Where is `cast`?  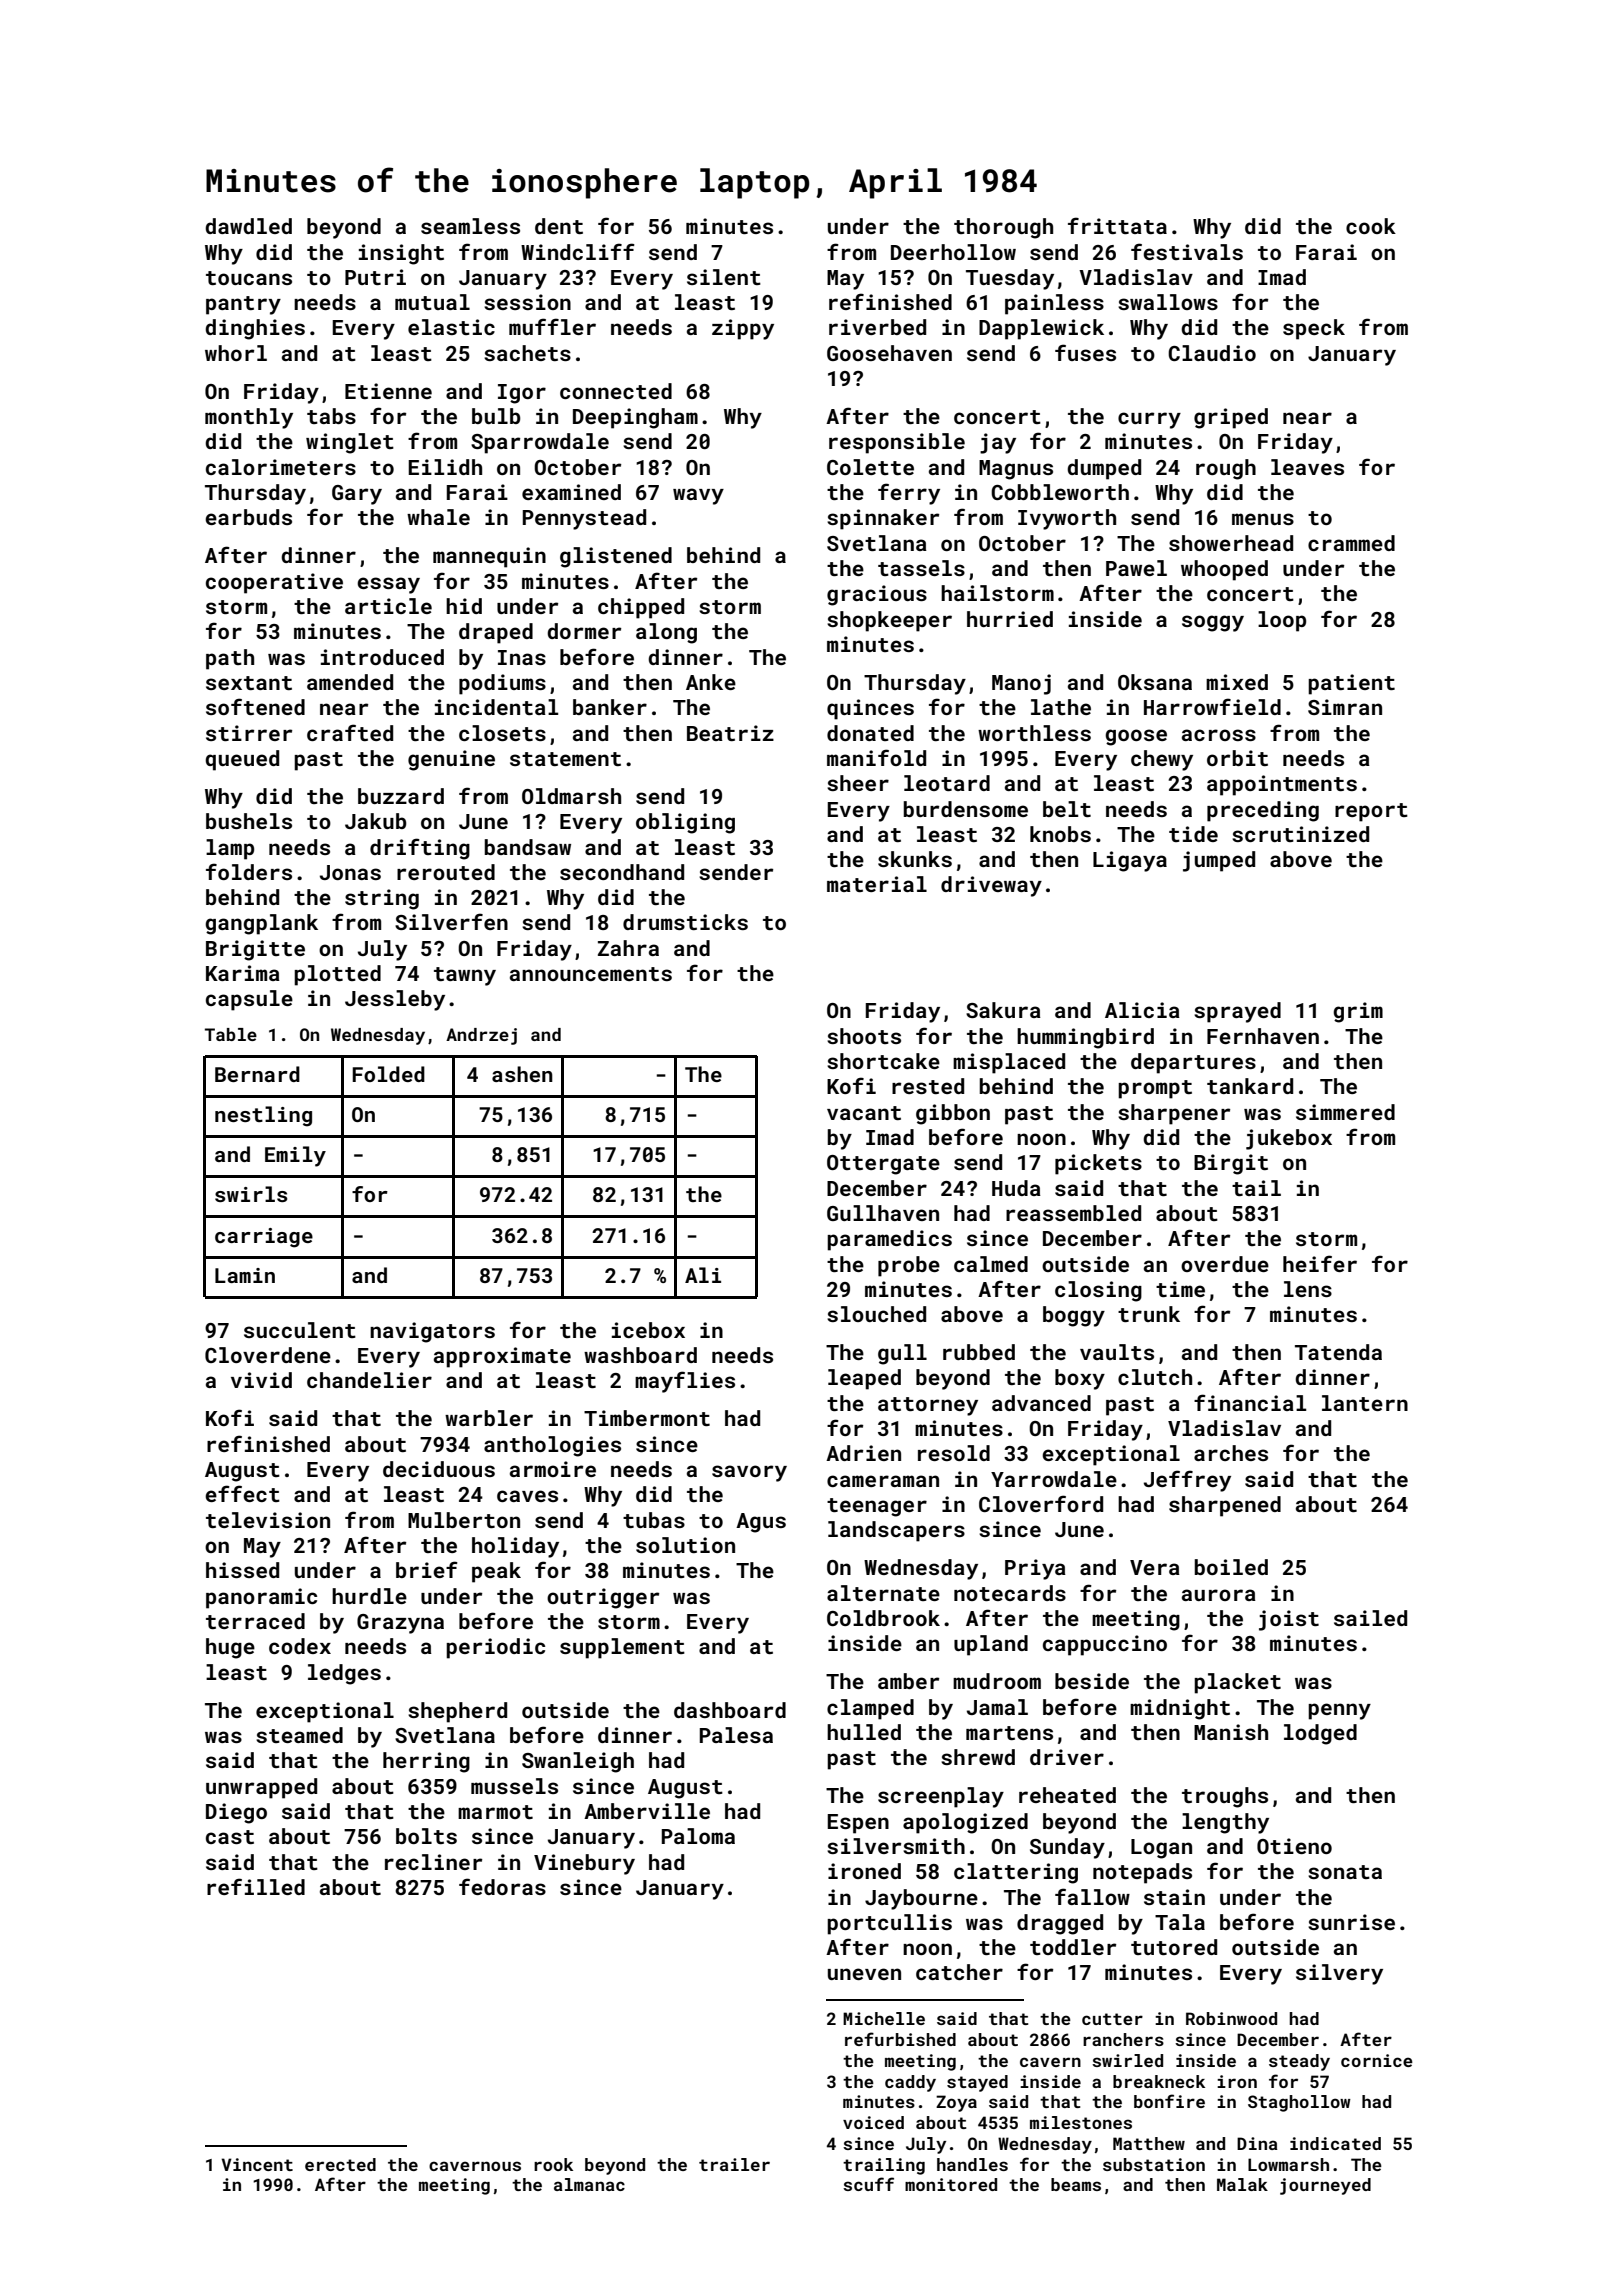
cast is located at coordinates (230, 1837).
